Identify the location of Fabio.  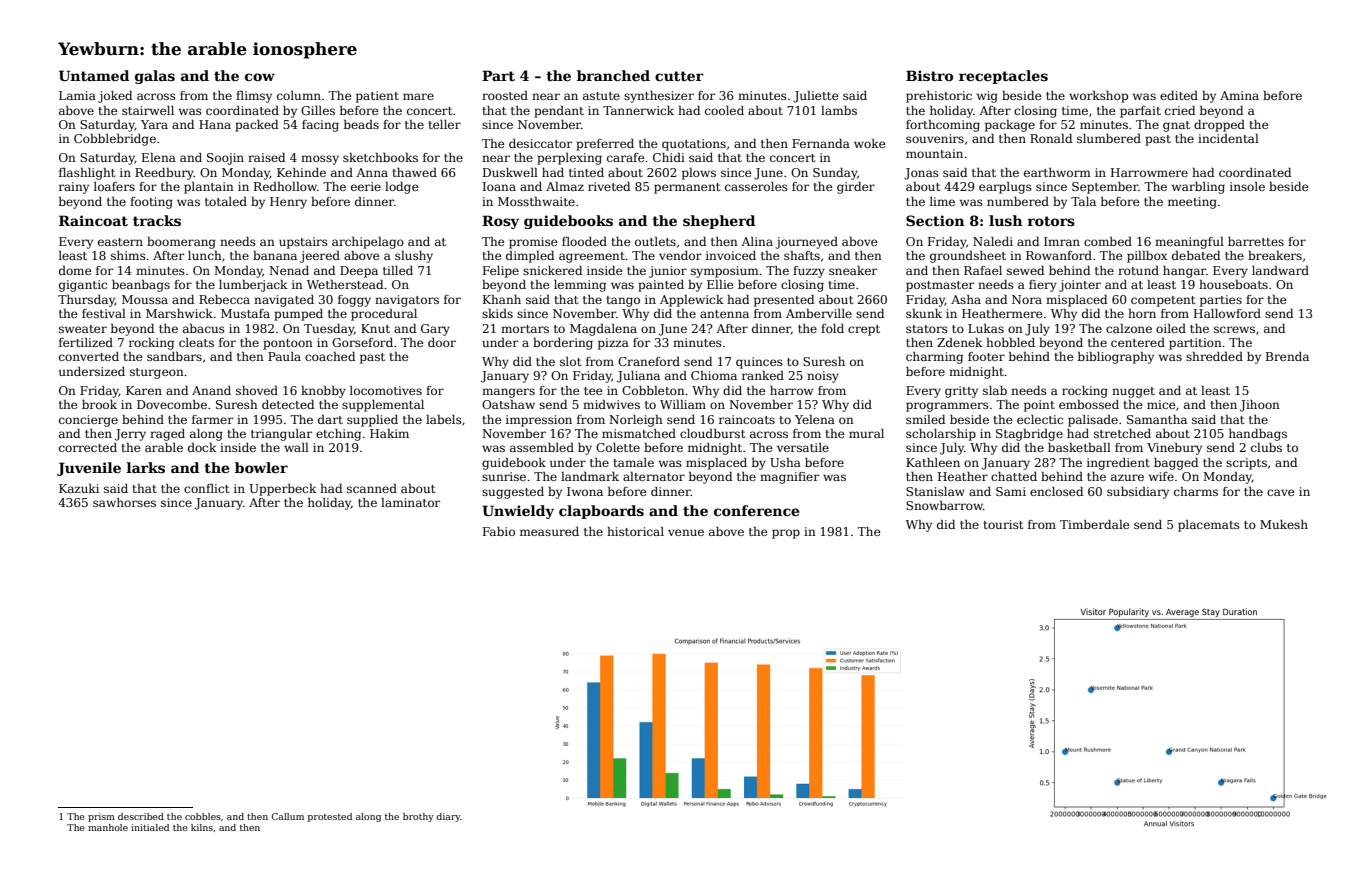
(499, 531).
